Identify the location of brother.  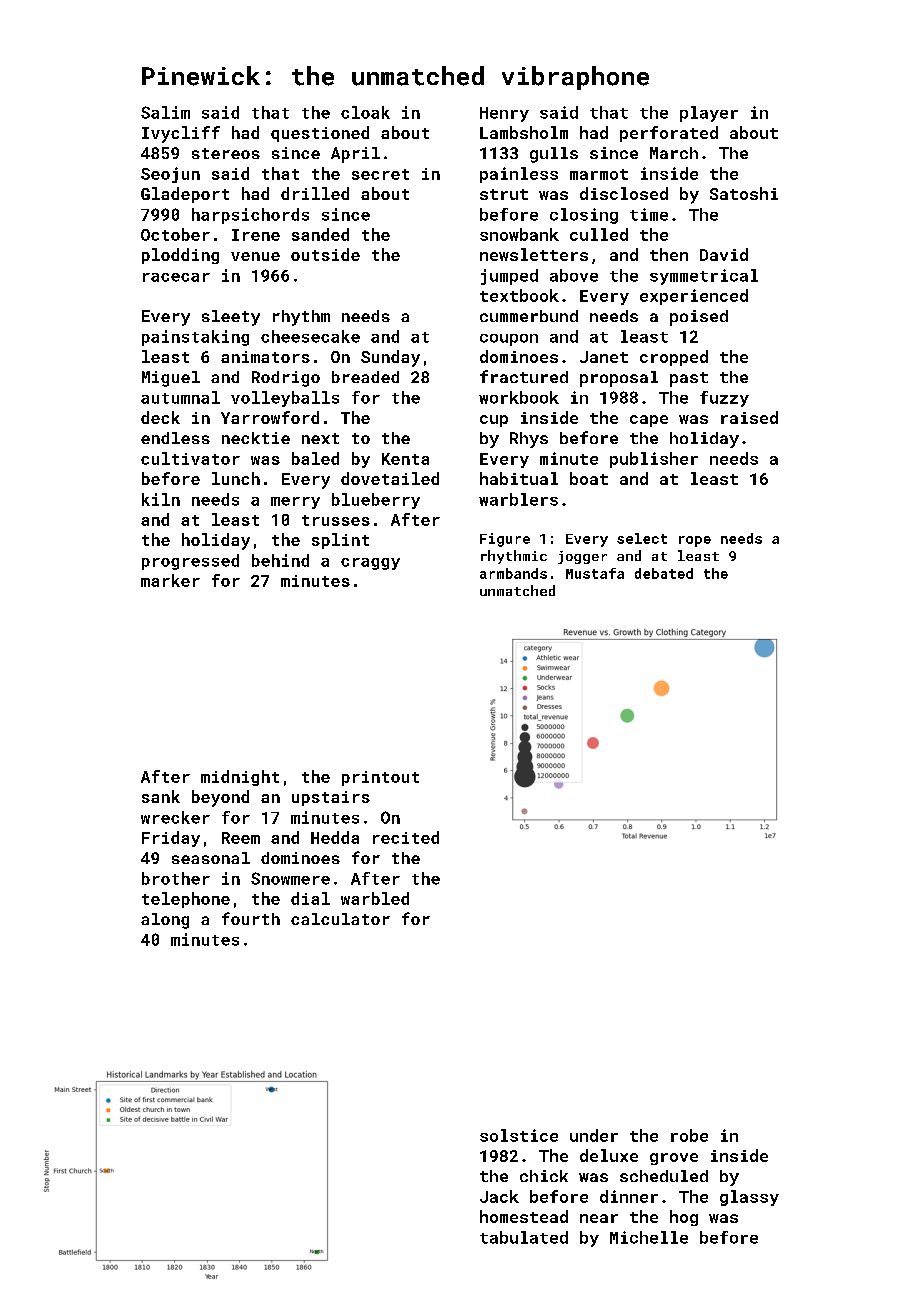
(176, 878).
